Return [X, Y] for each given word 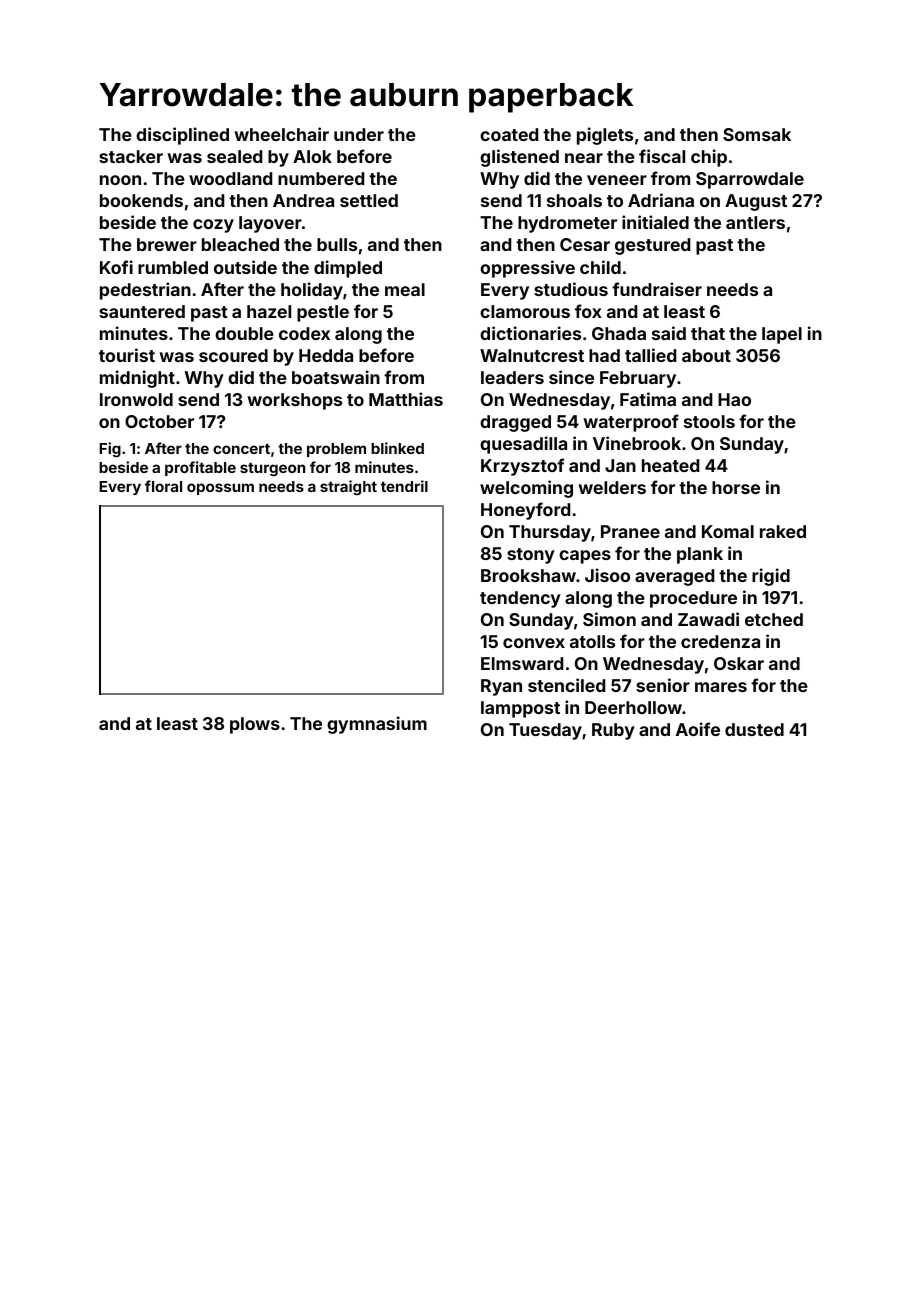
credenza [720, 641]
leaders [512, 377]
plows [255, 725]
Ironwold [136, 399]
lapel [782, 335]
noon [120, 180]
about [706, 355]
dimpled [348, 269]
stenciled [566, 685]
